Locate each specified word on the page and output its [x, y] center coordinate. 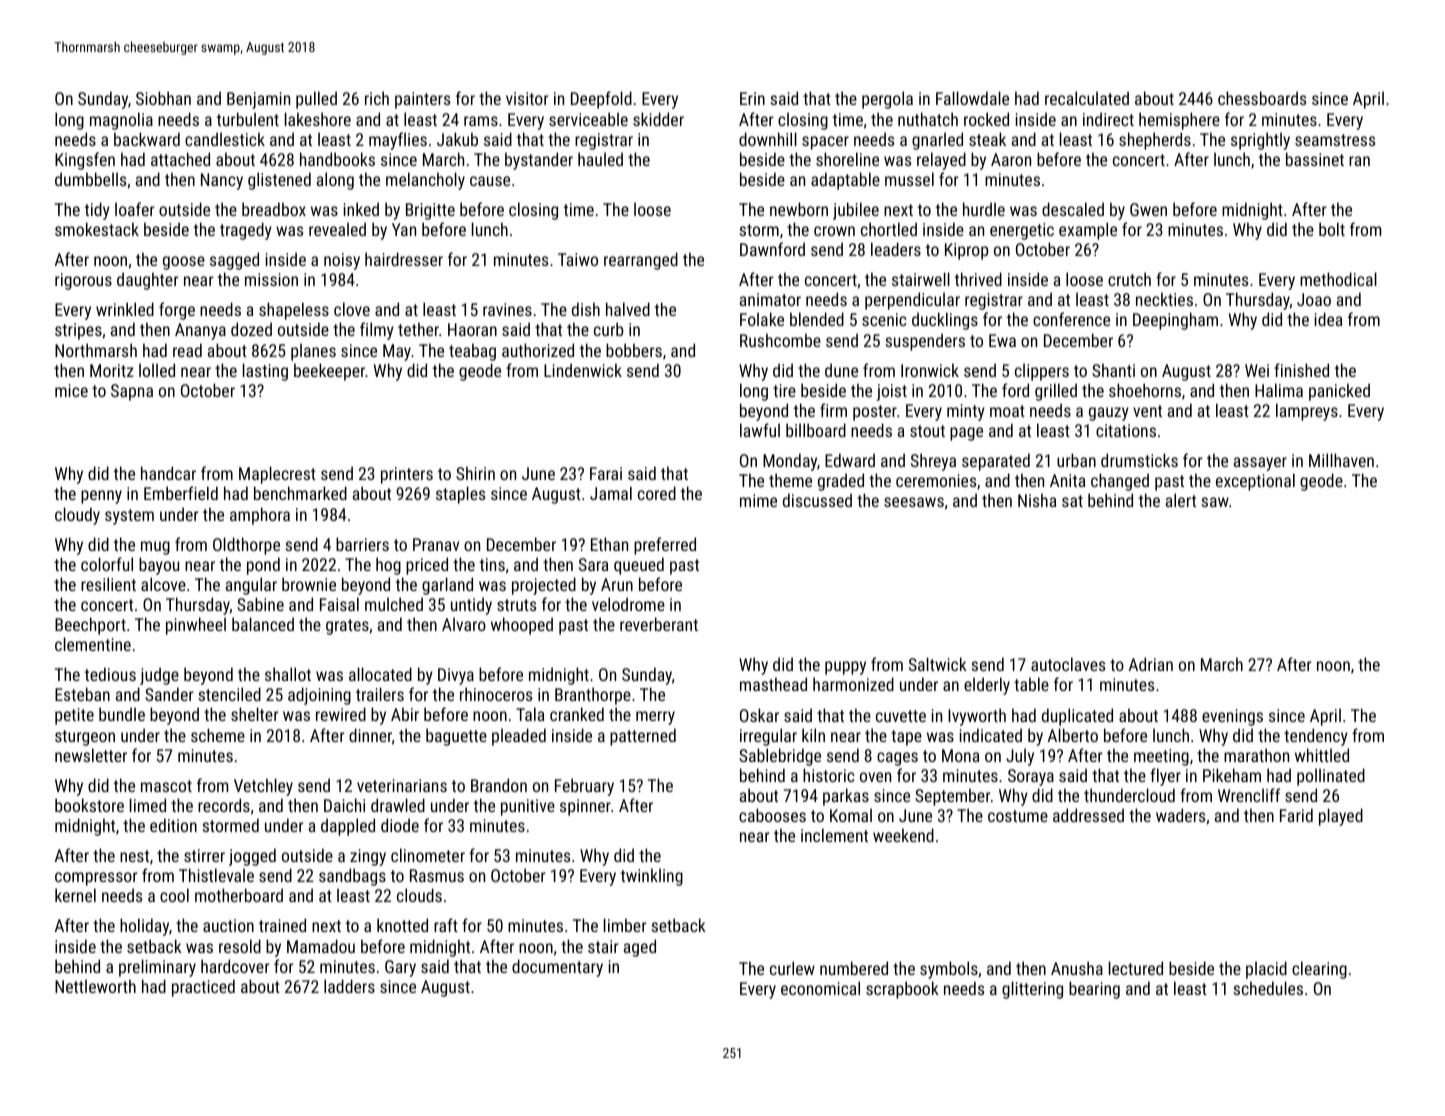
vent [1147, 411]
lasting [265, 372]
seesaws [914, 502]
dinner [370, 735]
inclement [834, 835]
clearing [1319, 970]
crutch [1129, 279]
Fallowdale [972, 98]
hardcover [235, 966]
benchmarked [300, 493]
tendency [1316, 737]
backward [147, 139]
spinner [585, 807]
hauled [600, 159]
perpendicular [912, 301]
